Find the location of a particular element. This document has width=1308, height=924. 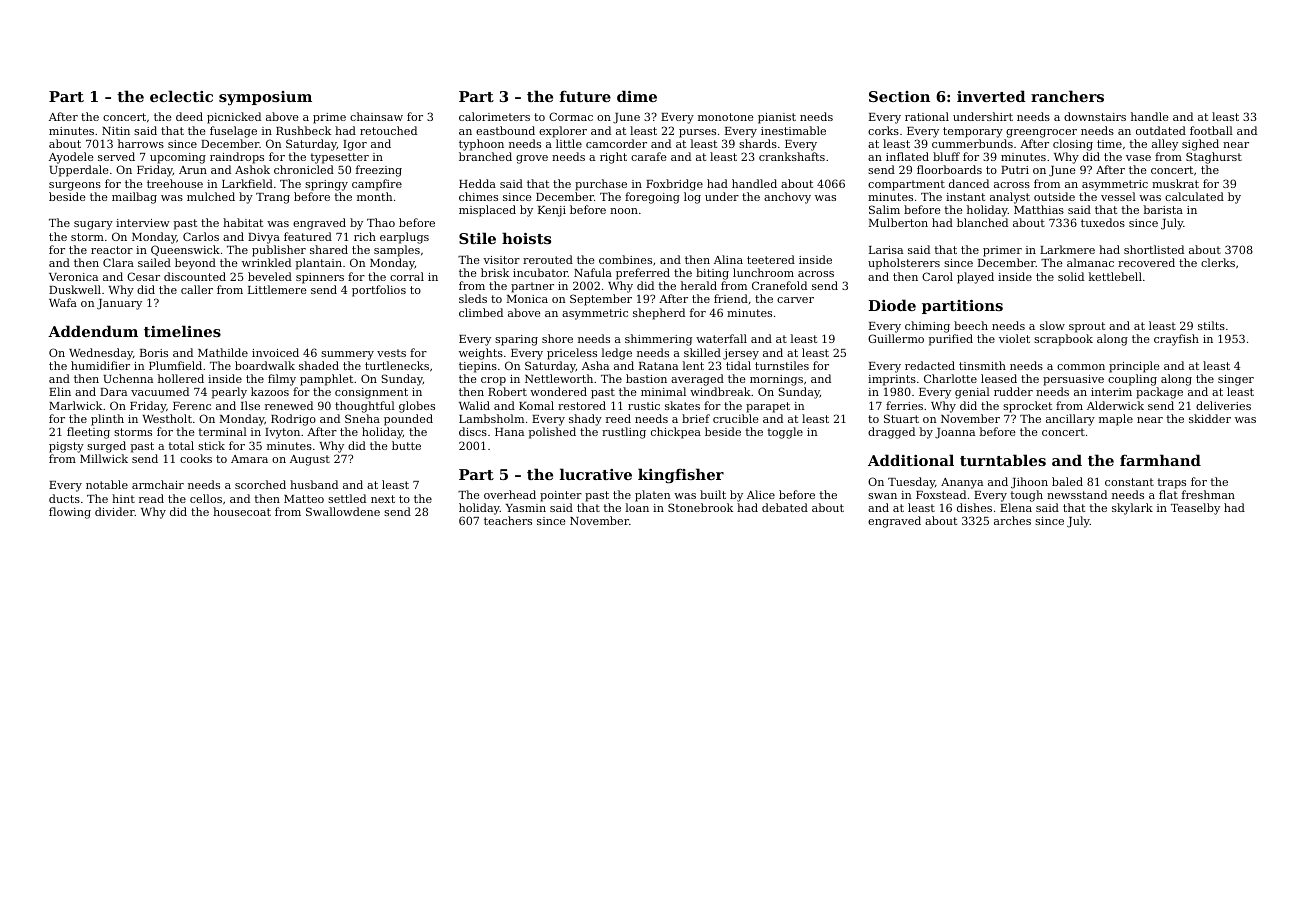

deliveries is located at coordinates (1223, 405).
